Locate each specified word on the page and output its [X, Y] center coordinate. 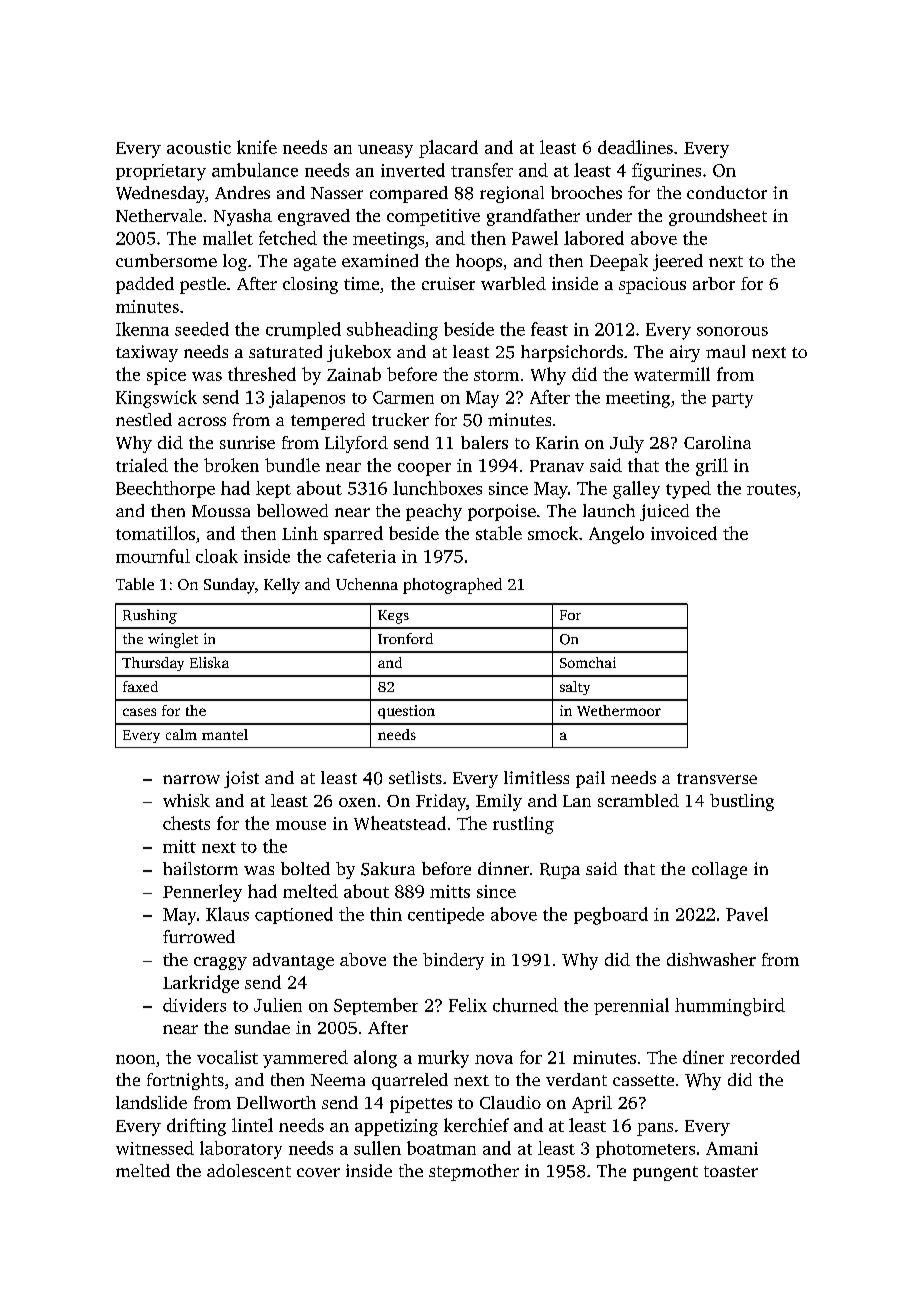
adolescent [249, 1170]
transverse [717, 778]
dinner [503, 868]
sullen [377, 1148]
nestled [144, 419]
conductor [727, 192]
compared [409, 194]
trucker [400, 419]
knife [257, 147]
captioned [294, 915]
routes [771, 489]
